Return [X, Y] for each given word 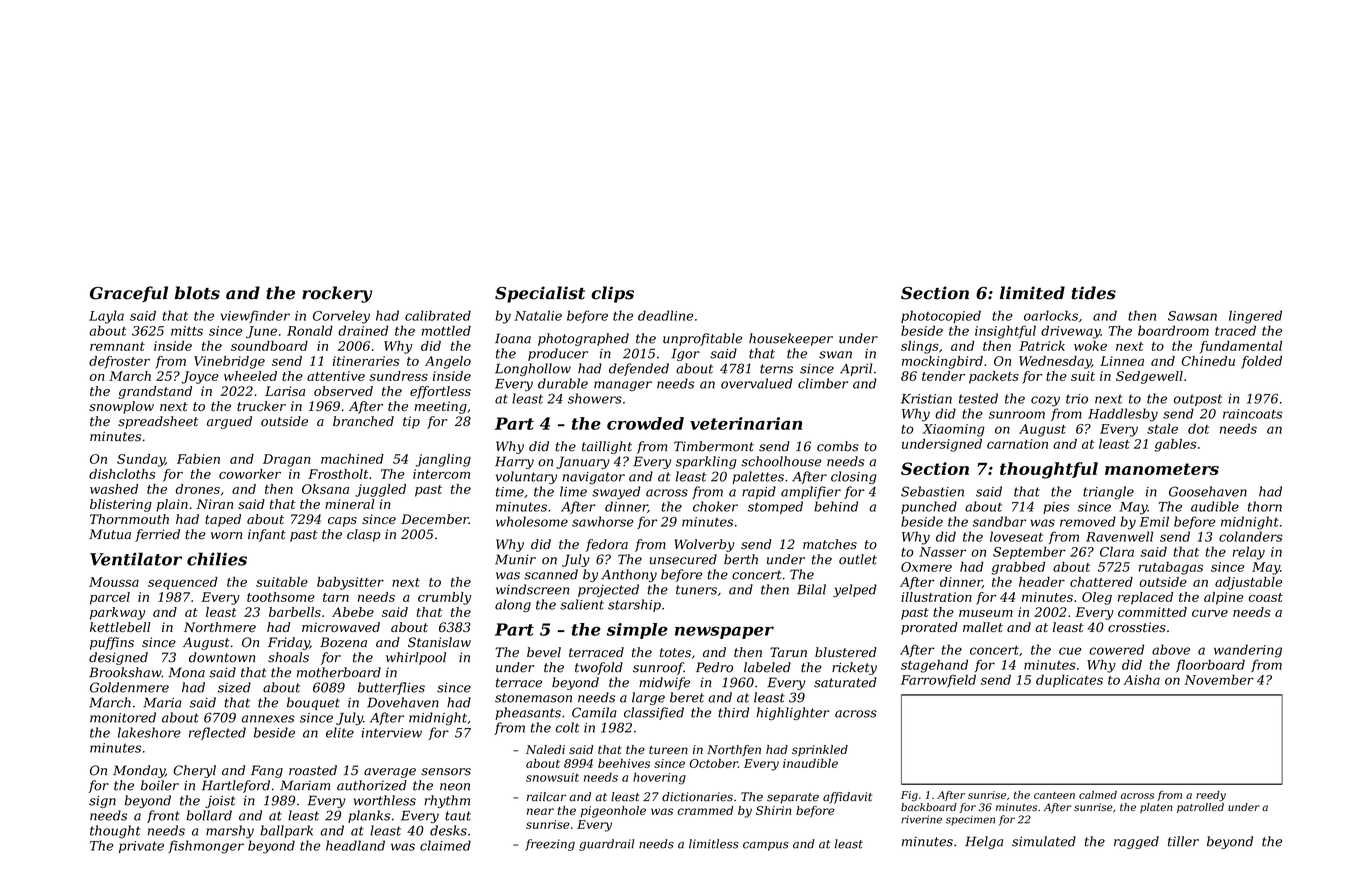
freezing [550, 845]
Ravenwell [1119, 536]
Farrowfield [938, 681]
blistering [121, 505]
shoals [288, 657]
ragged [1136, 842]
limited [1032, 293]
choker [715, 506]
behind [836, 506]
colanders [1250, 536]
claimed [445, 845]
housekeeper [791, 339]
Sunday [141, 460]
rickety [854, 668]
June [261, 332]
